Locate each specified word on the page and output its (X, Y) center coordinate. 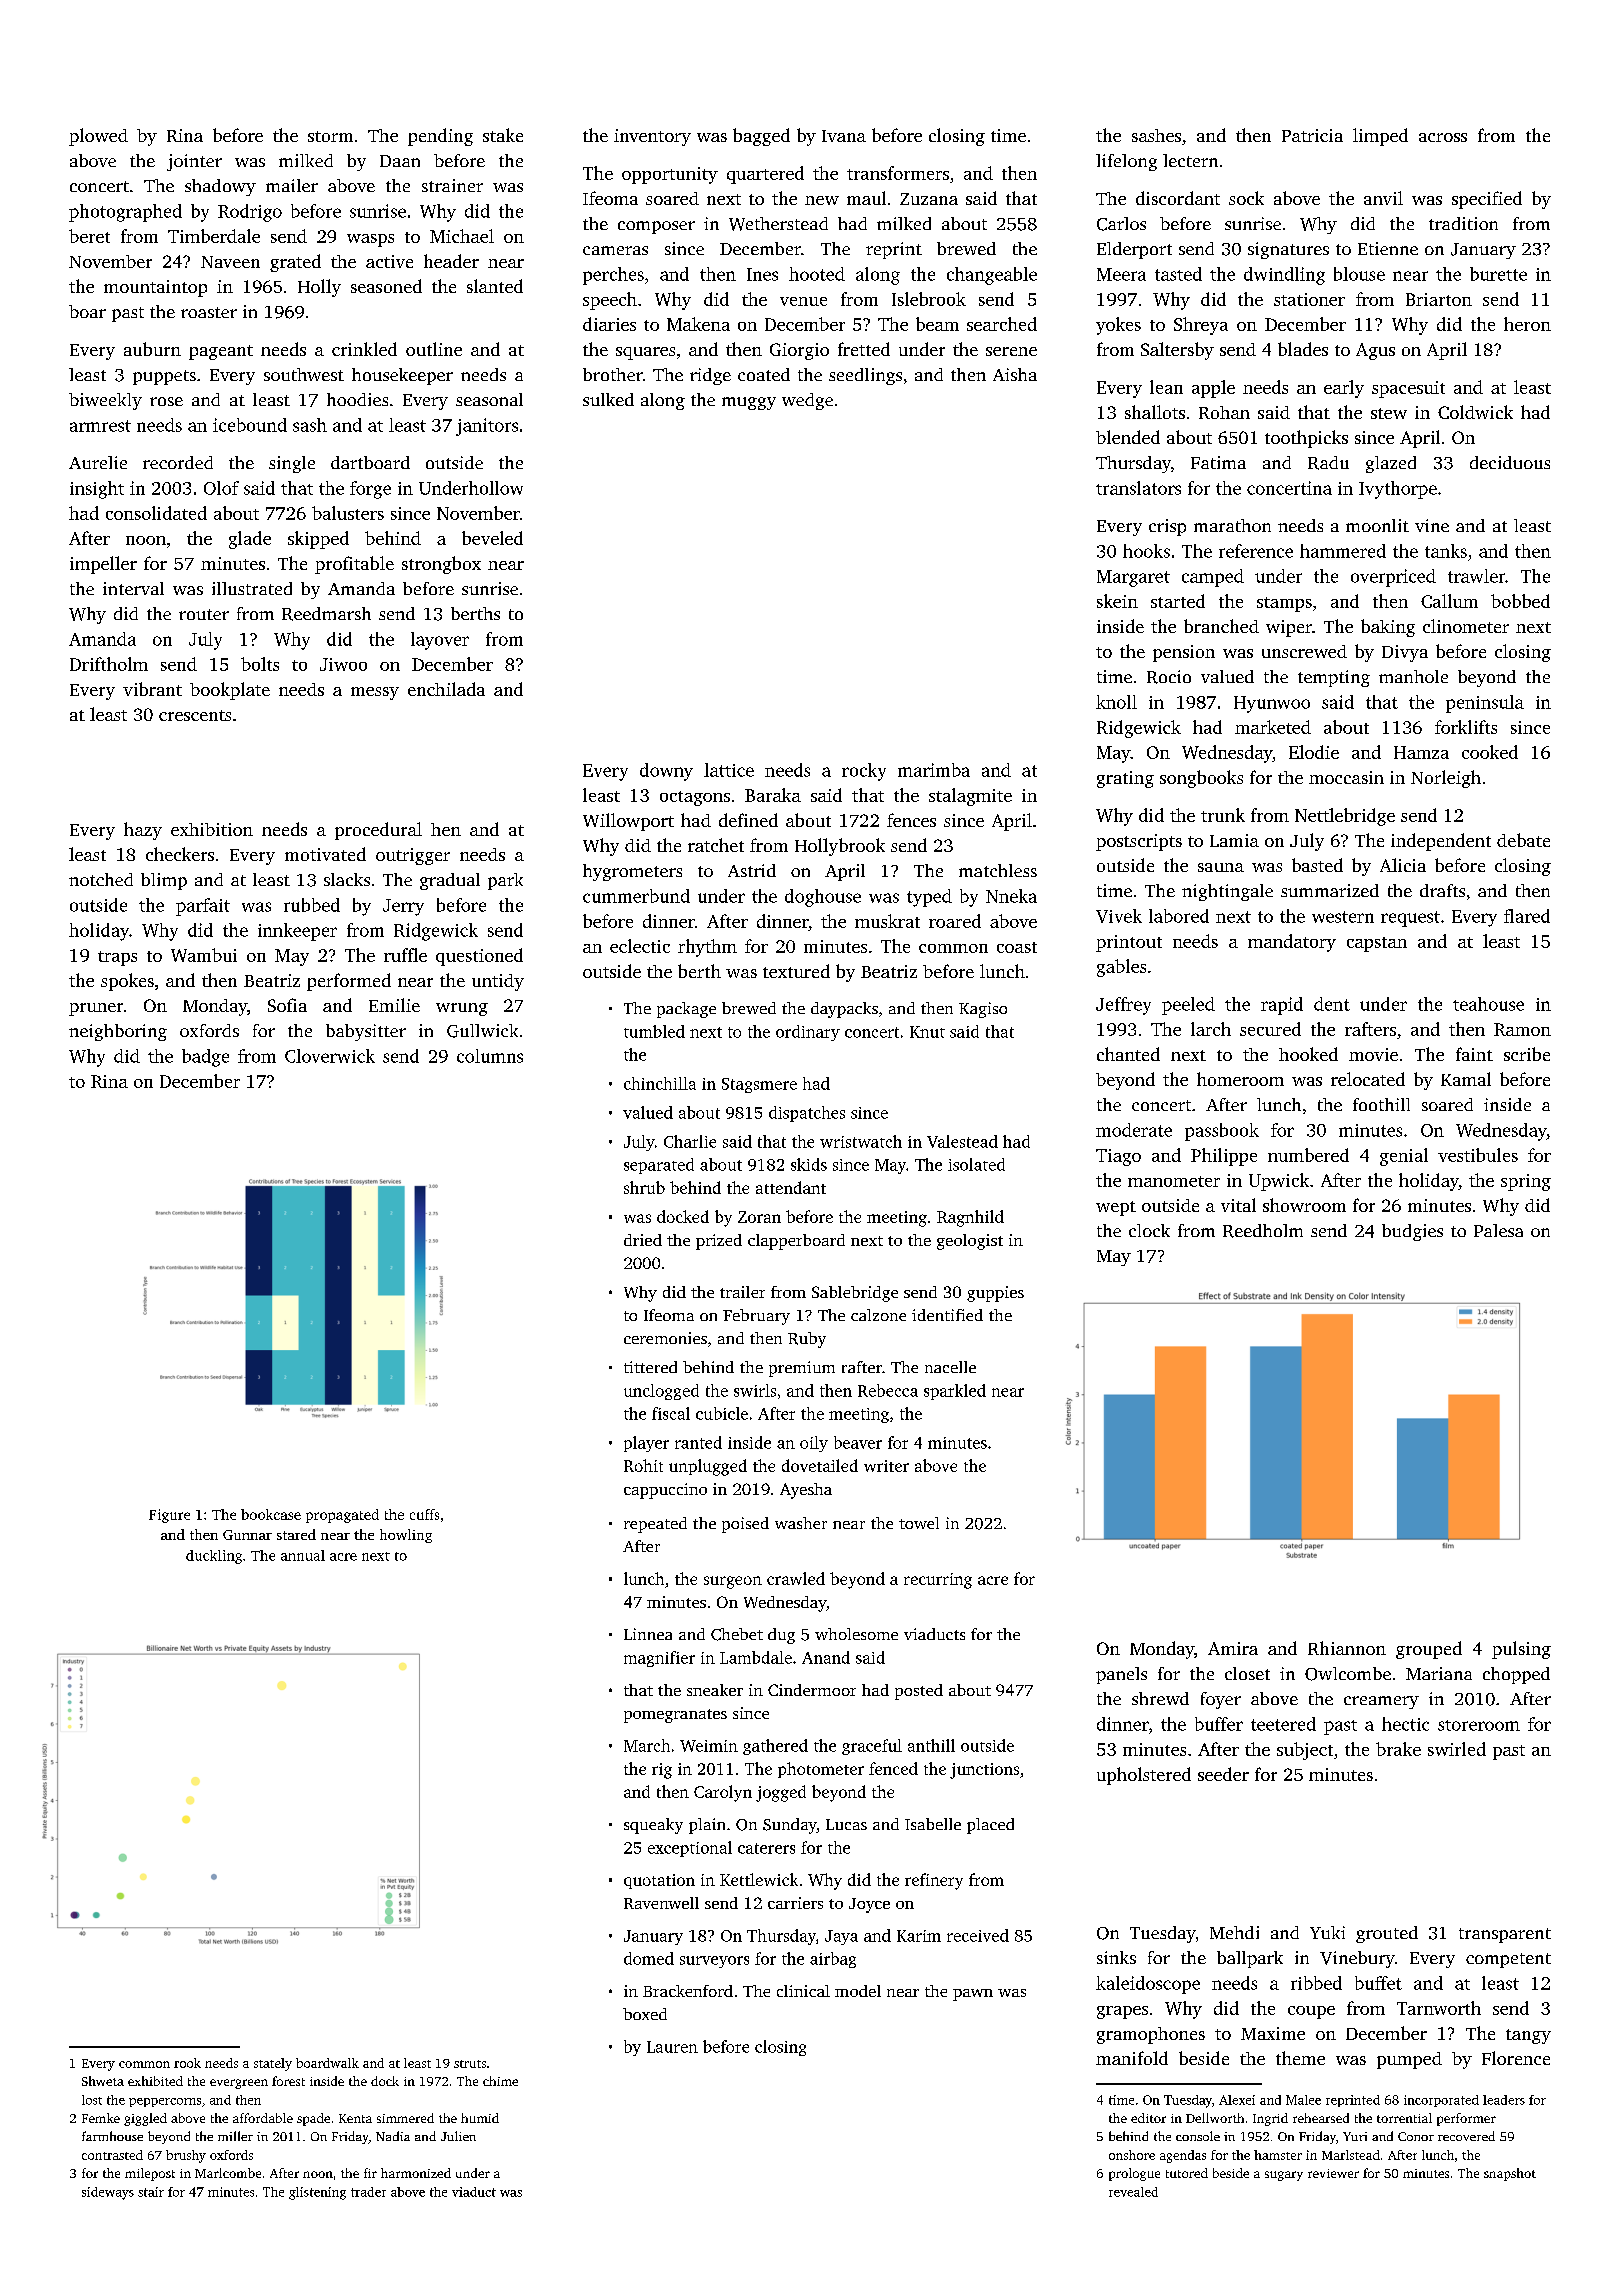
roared (955, 921)
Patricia (1312, 135)
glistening (317, 2193)
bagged (761, 137)
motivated (325, 854)
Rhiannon (1347, 1648)
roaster (209, 312)
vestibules (1478, 1155)
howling (406, 1536)
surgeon (733, 1582)
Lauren (672, 2047)
